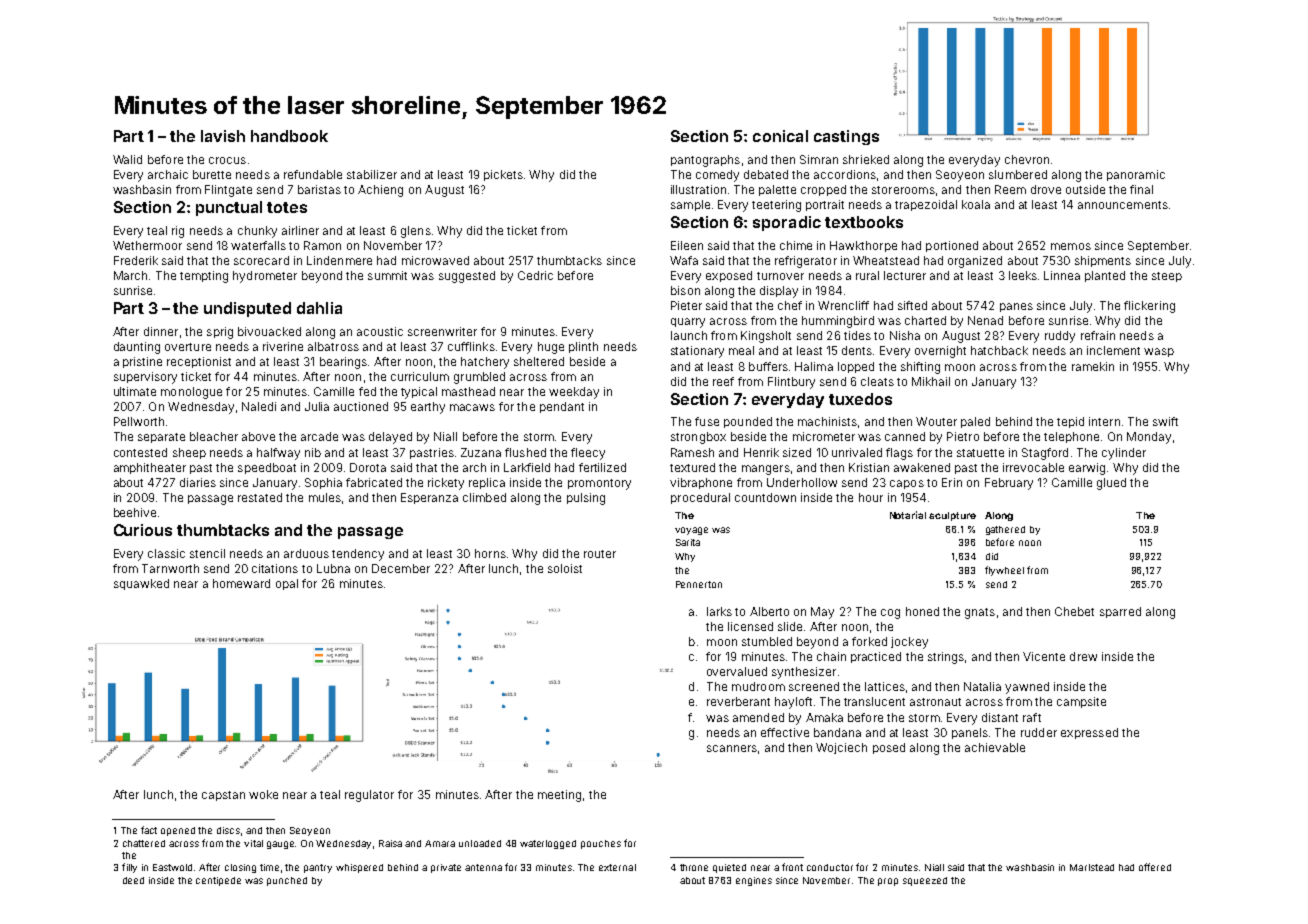 Image resolution: width=1308 pixels, height=924 pixels. What do you see at coordinates (1120, 612) in the page?
I see `sparred` at bounding box center [1120, 612].
